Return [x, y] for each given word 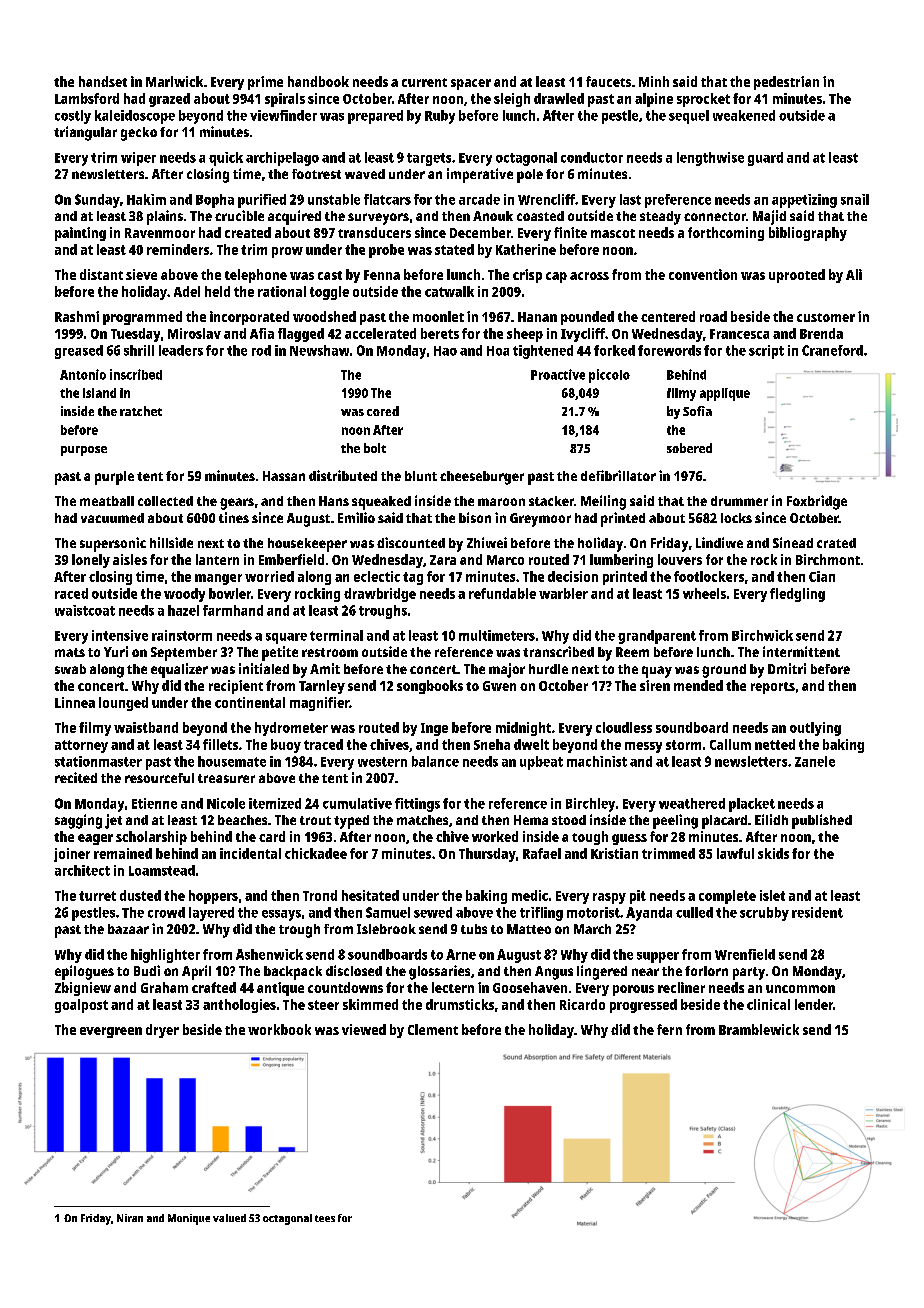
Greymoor [540, 520]
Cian [822, 576]
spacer [471, 84]
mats [70, 652]
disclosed [354, 970]
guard [765, 159]
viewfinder [283, 115]
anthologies [239, 1006]
